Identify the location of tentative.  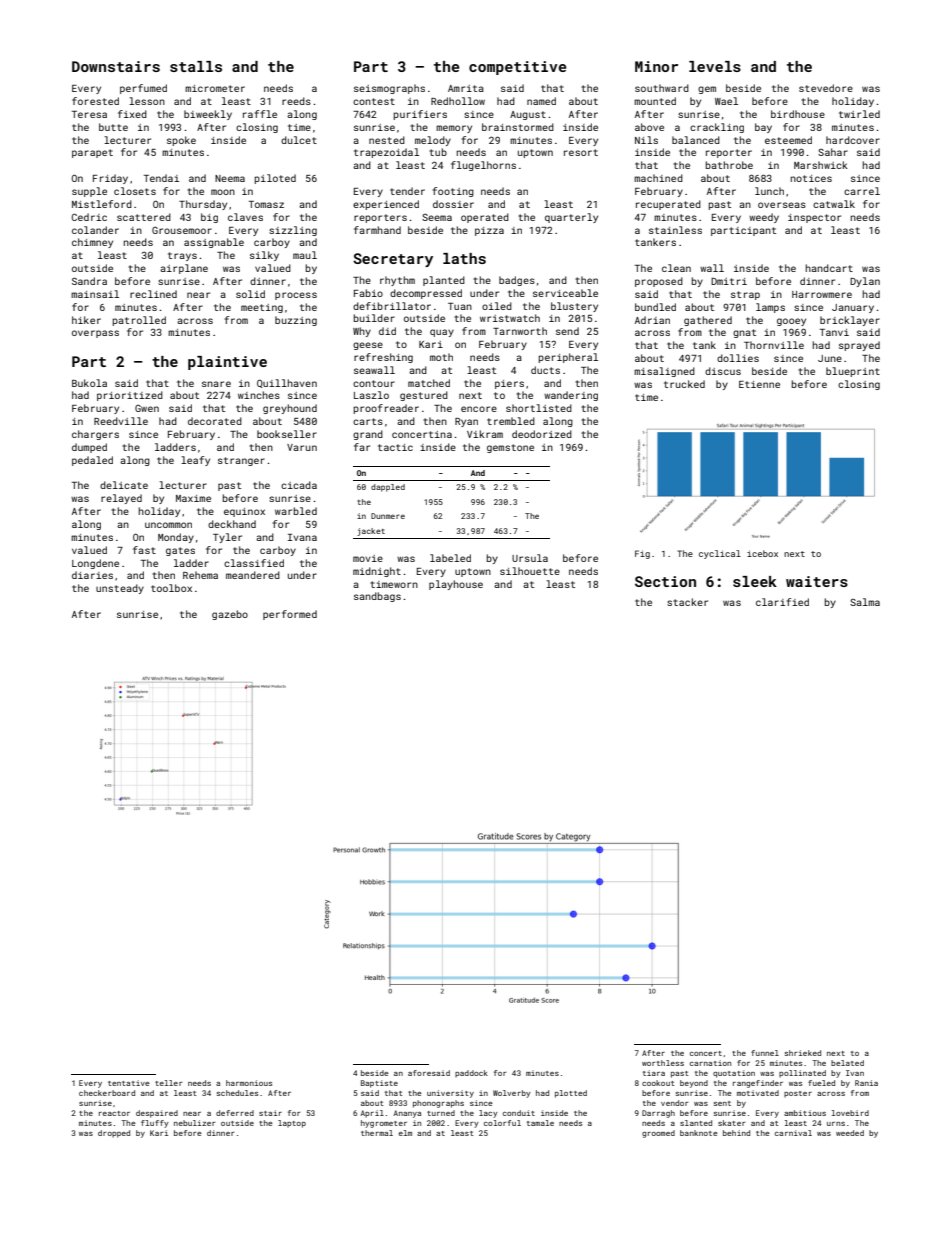
(129, 1083).
